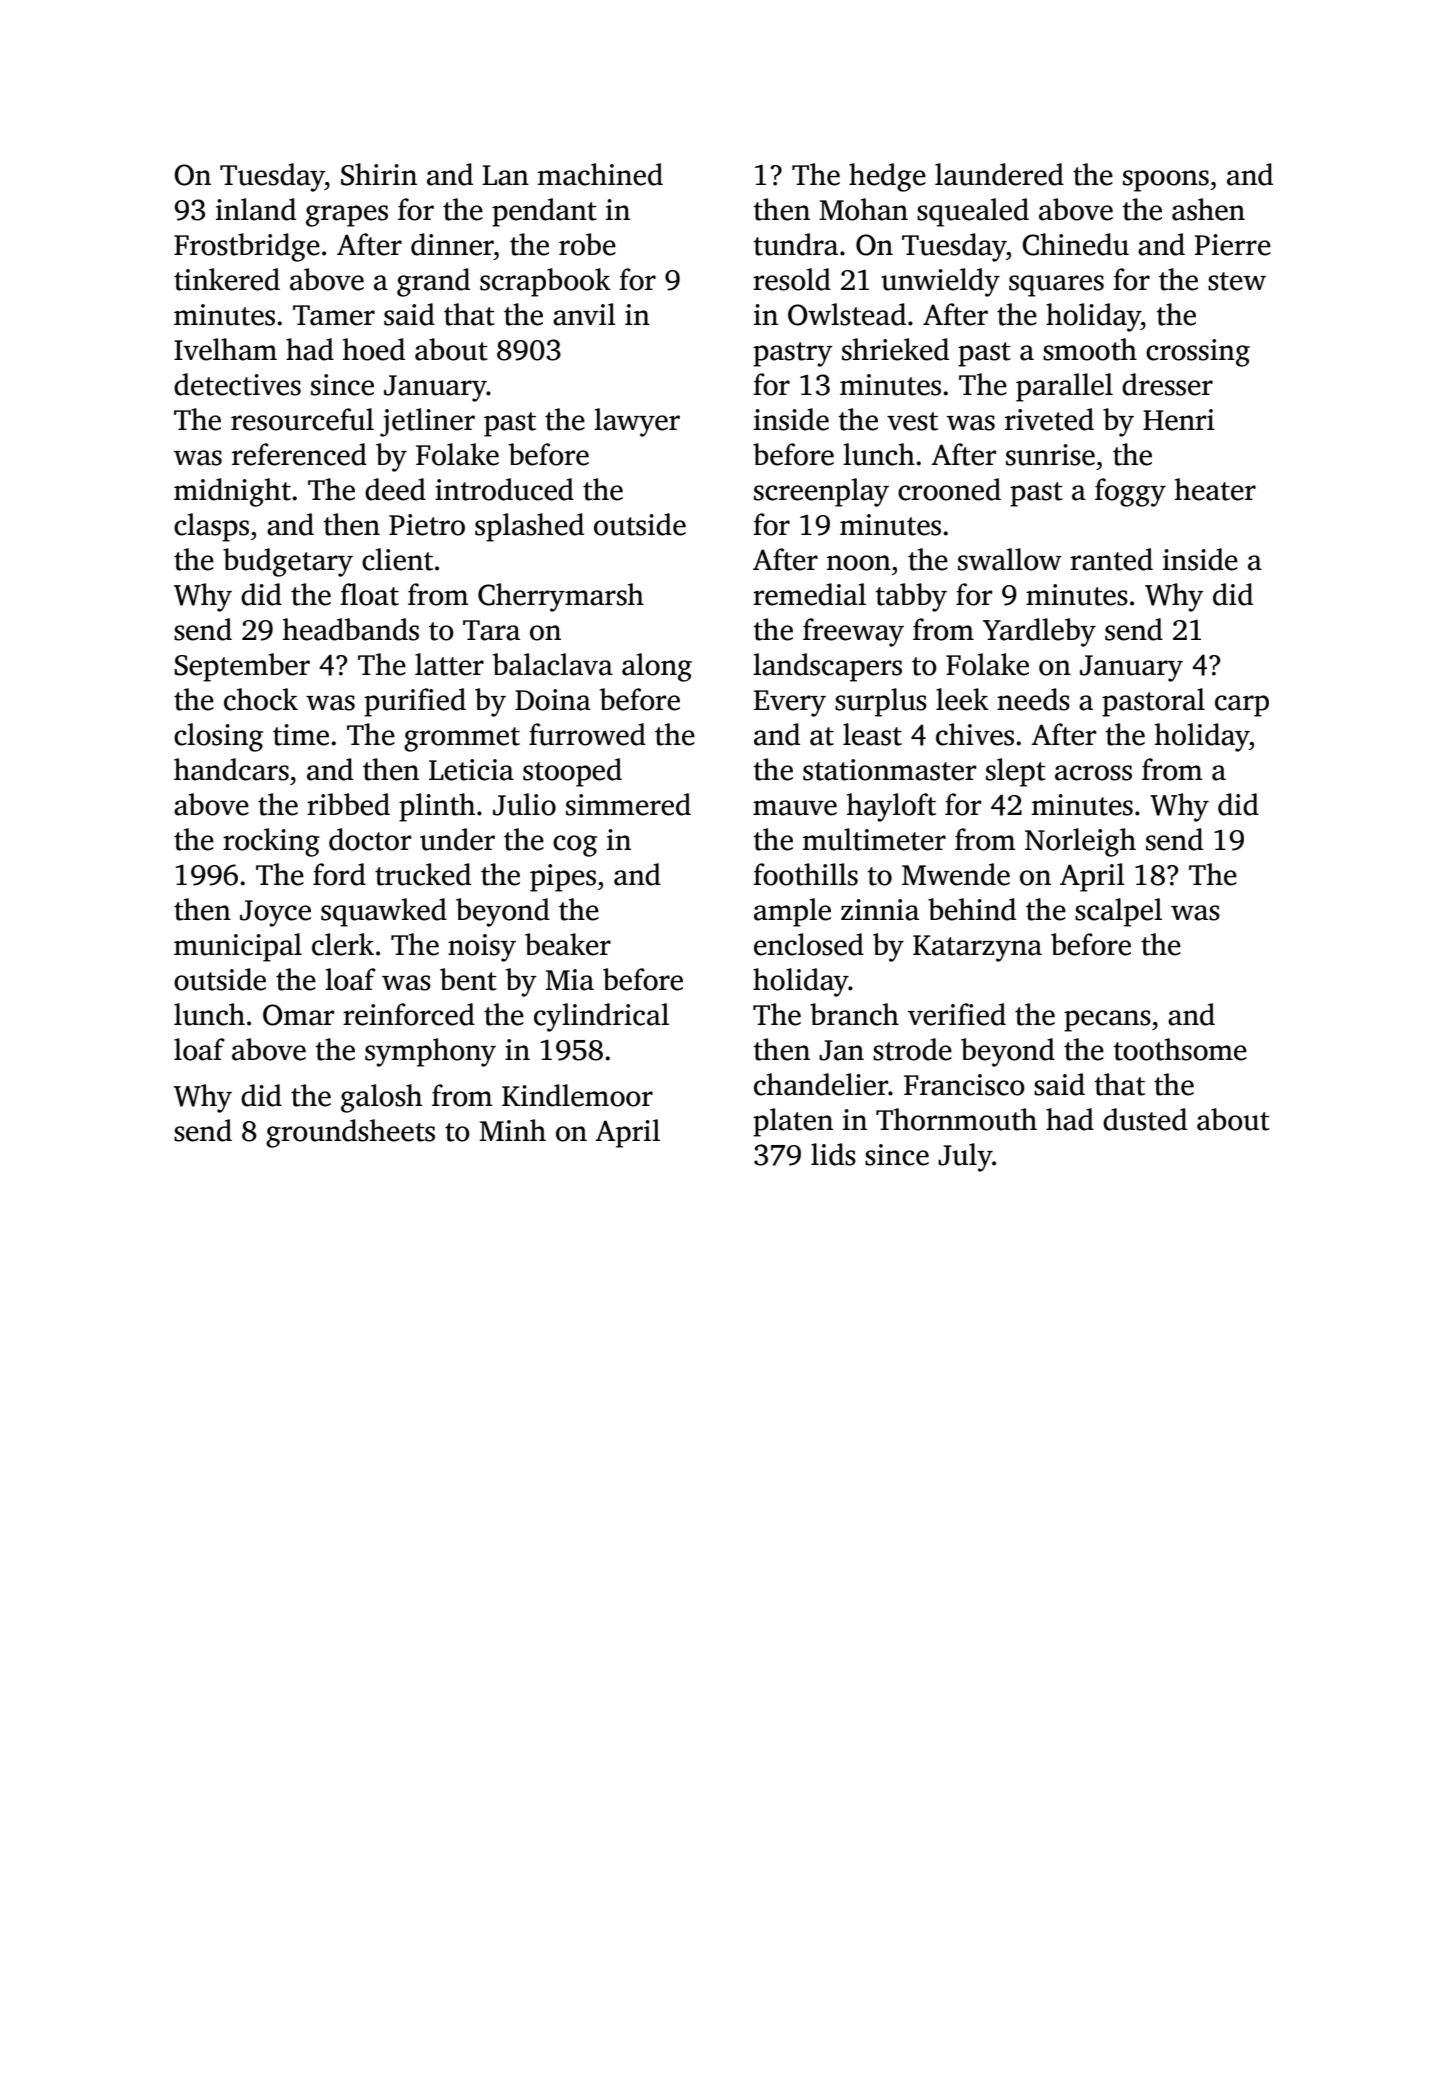 The width and height of the image is (1450, 2100). What do you see at coordinates (218, 737) in the image?
I see `closing` at bounding box center [218, 737].
